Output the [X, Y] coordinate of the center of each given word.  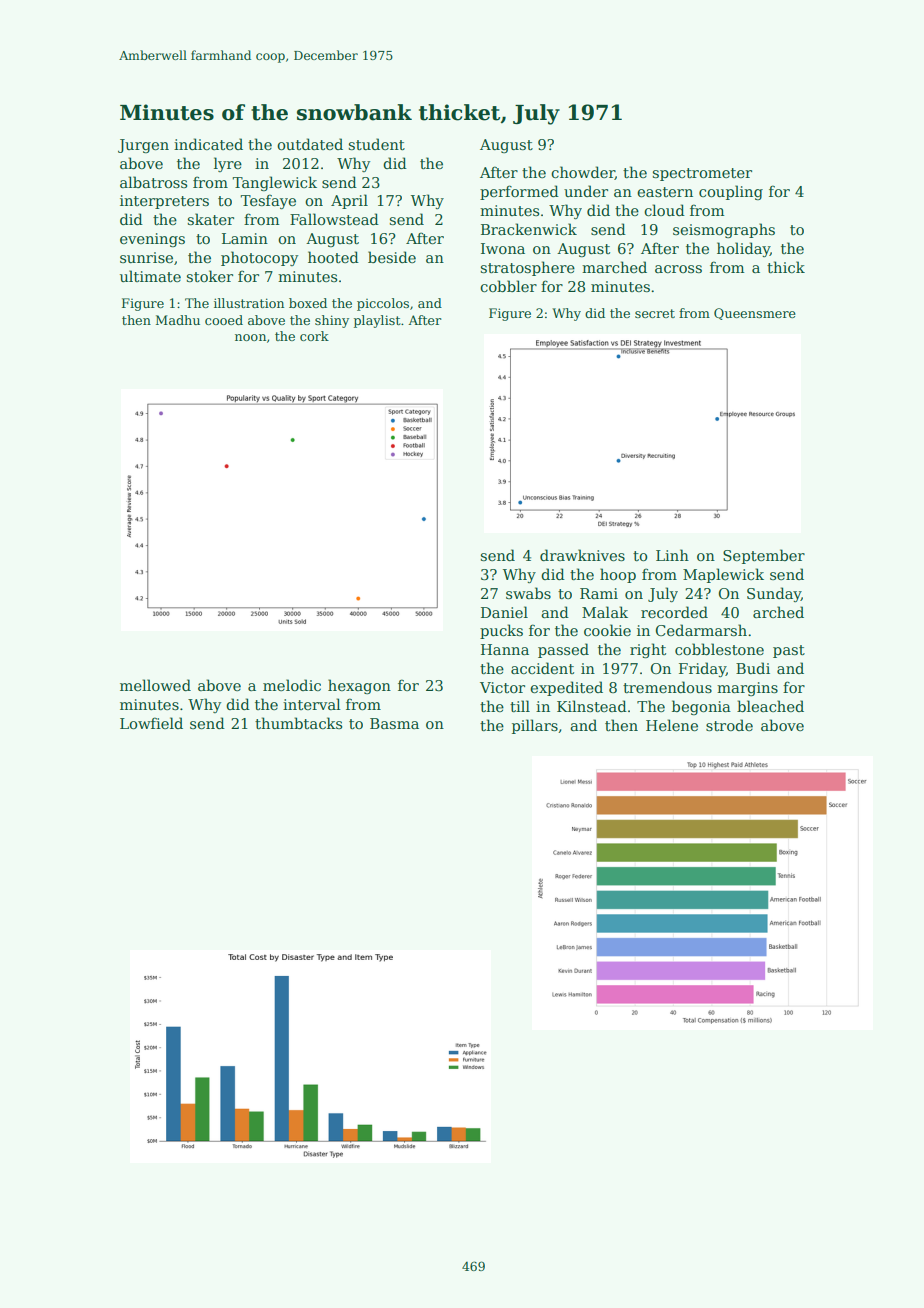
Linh [672, 555]
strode [729, 725]
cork [314, 336]
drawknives [582, 555]
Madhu [178, 320]
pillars [535, 726]
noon [250, 337]
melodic [292, 685]
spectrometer [702, 174]
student [377, 144]
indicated [208, 144]
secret [655, 313]
